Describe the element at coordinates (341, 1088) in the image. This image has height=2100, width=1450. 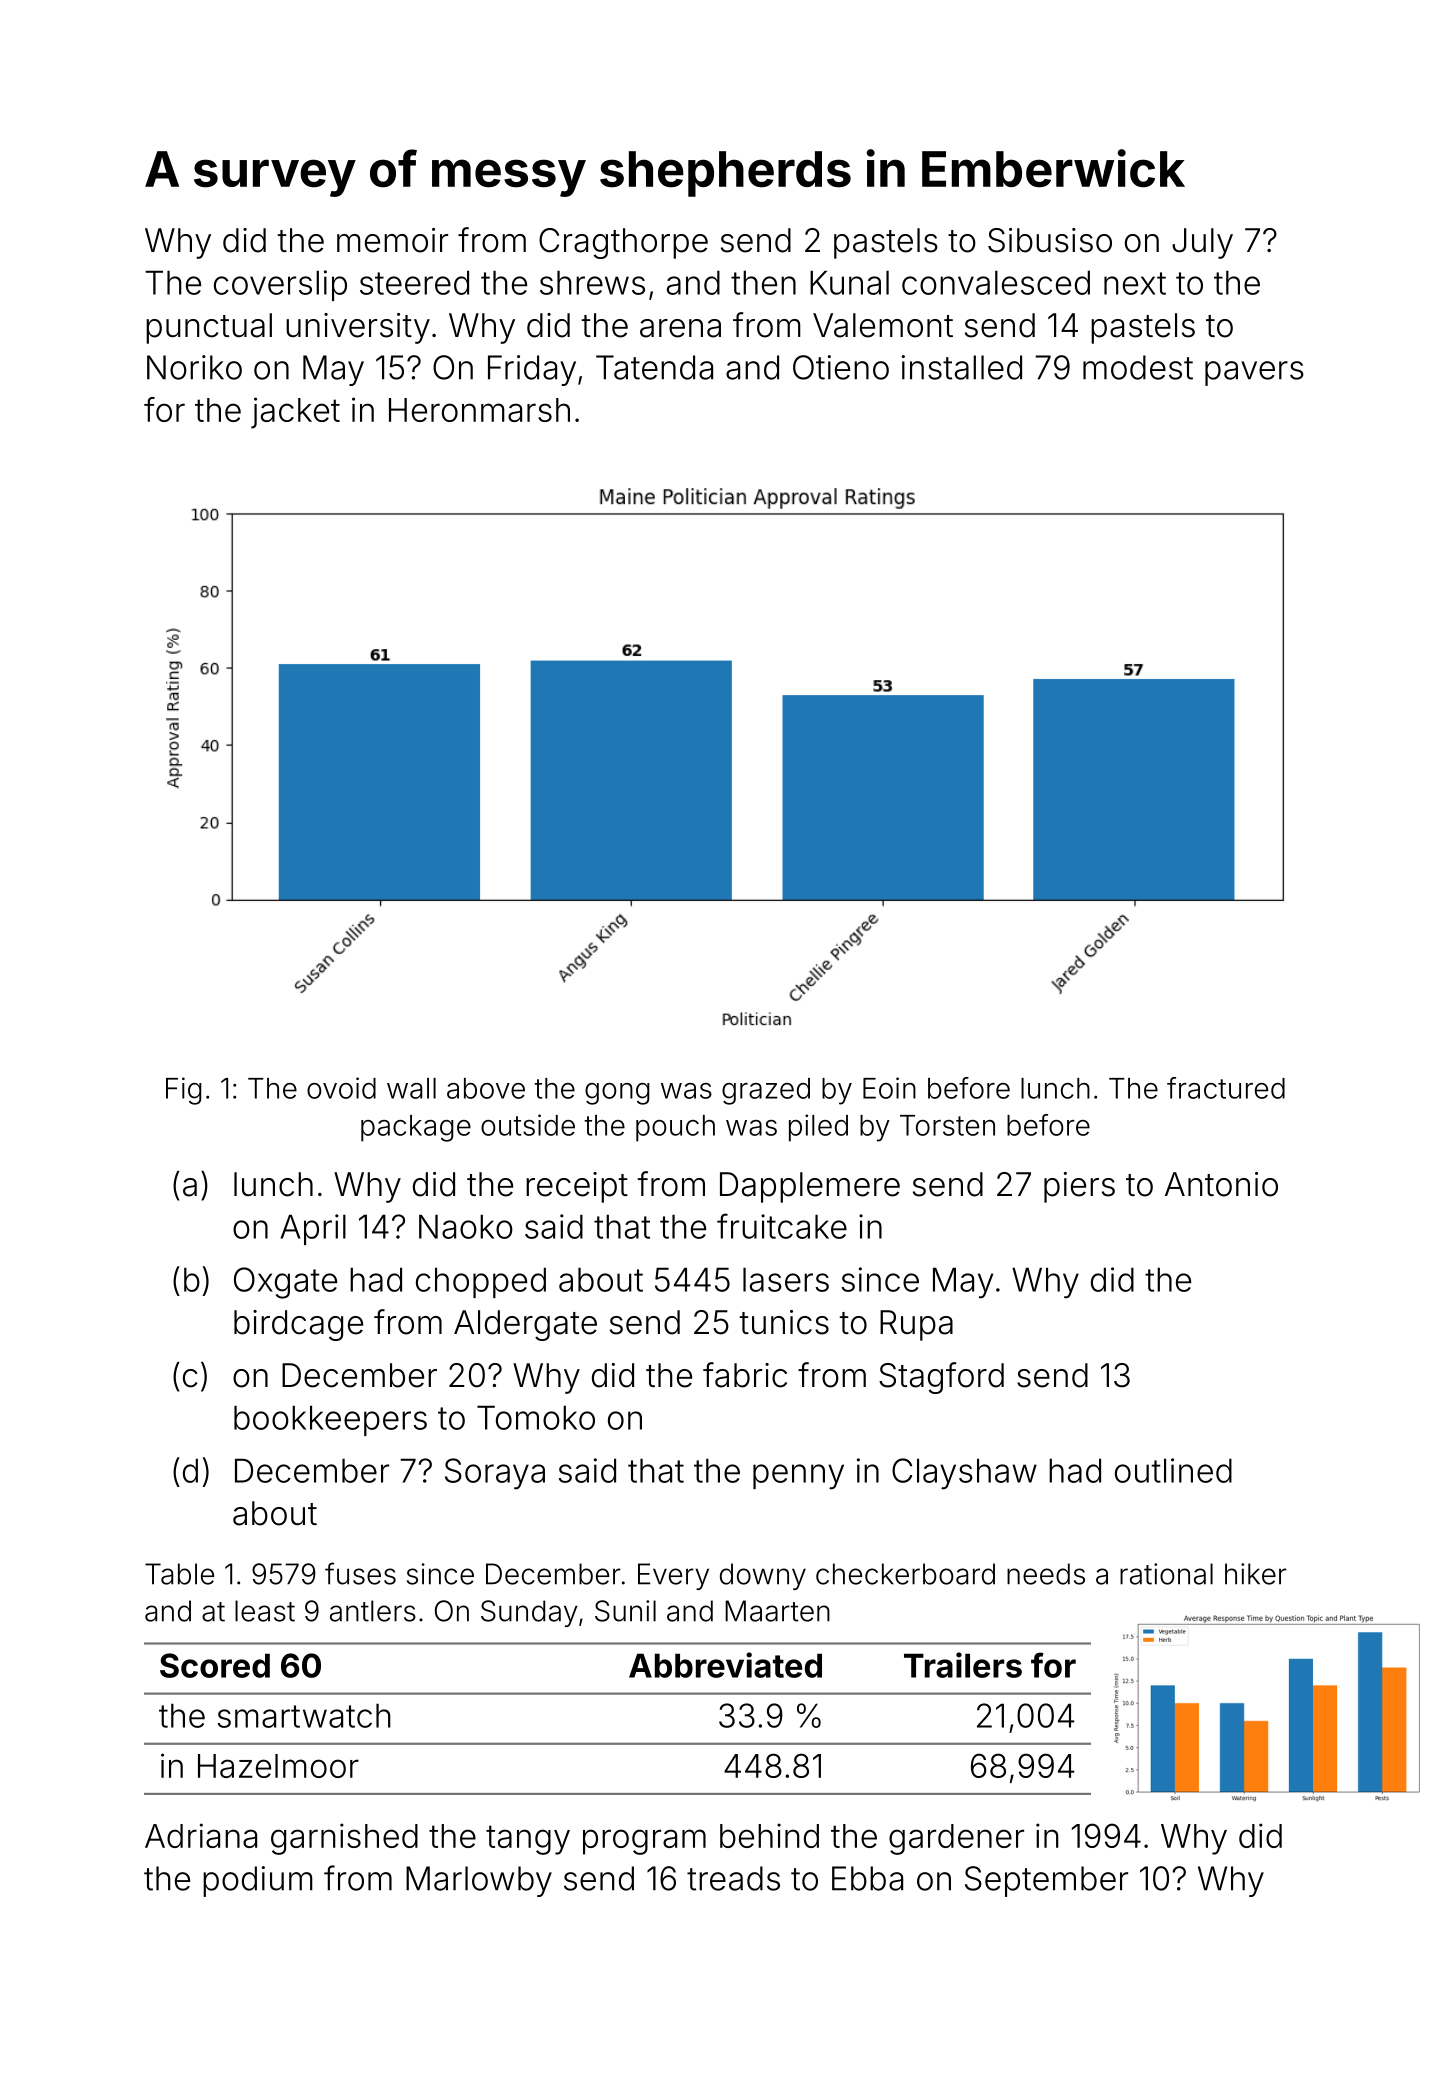
I see `ovoid` at that location.
